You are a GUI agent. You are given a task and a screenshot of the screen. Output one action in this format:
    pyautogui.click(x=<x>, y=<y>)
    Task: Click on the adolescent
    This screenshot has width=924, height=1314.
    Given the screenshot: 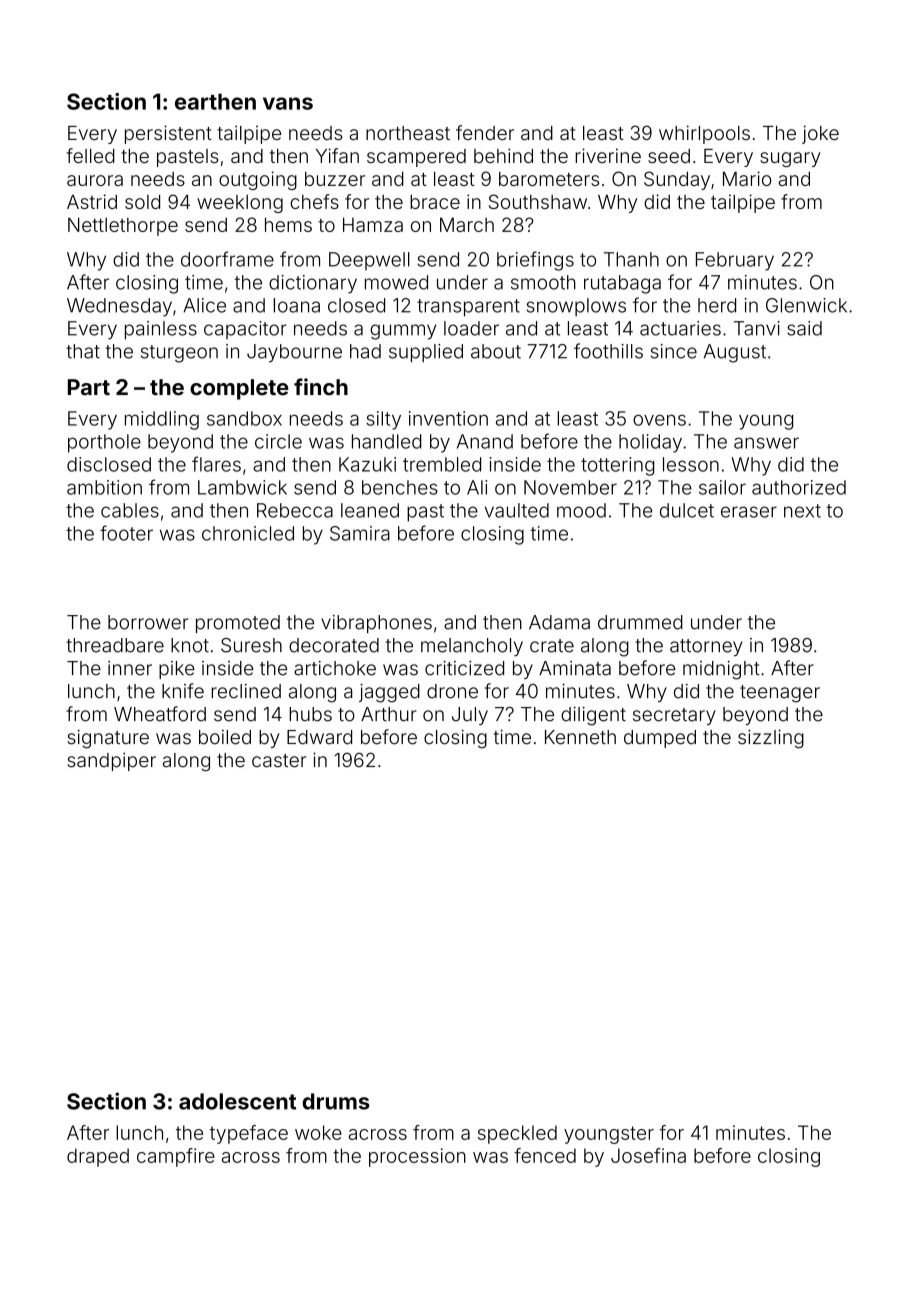 What is the action you would take?
    pyautogui.click(x=237, y=1101)
